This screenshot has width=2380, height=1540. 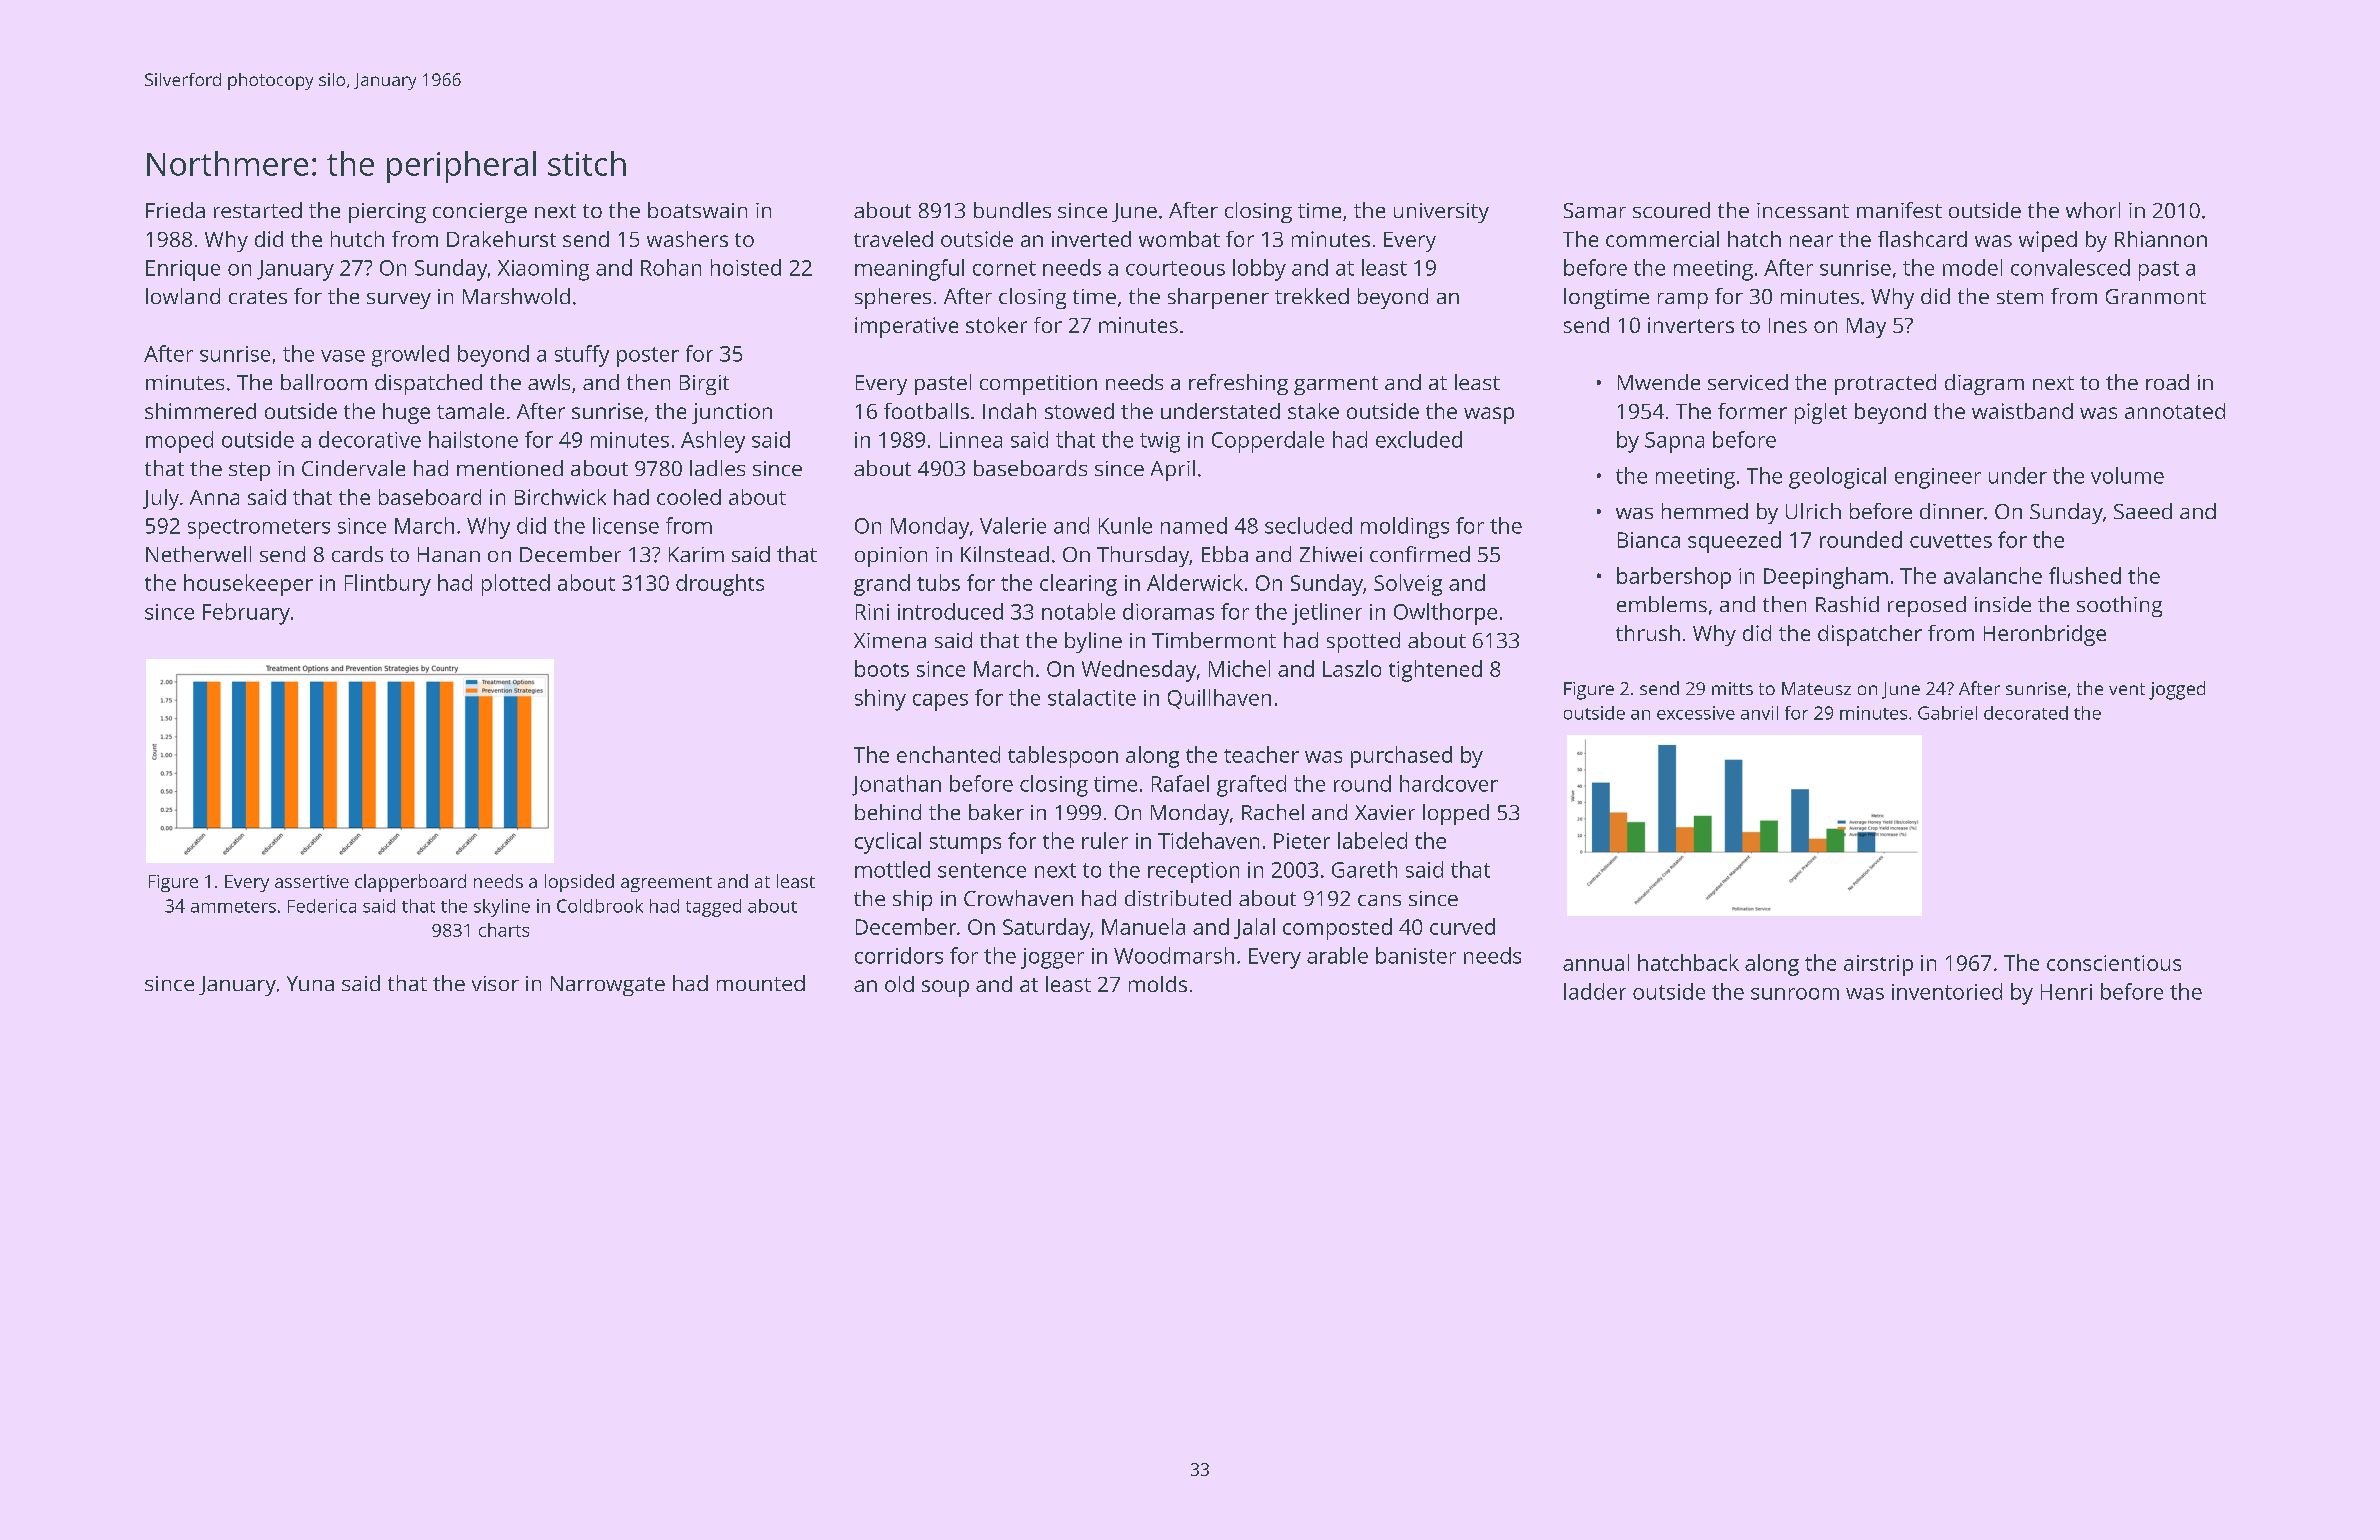 What do you see at coordinates (600, 906) in the screenshot?
I see `Coldbrook` at bounding box center [600, 906].
